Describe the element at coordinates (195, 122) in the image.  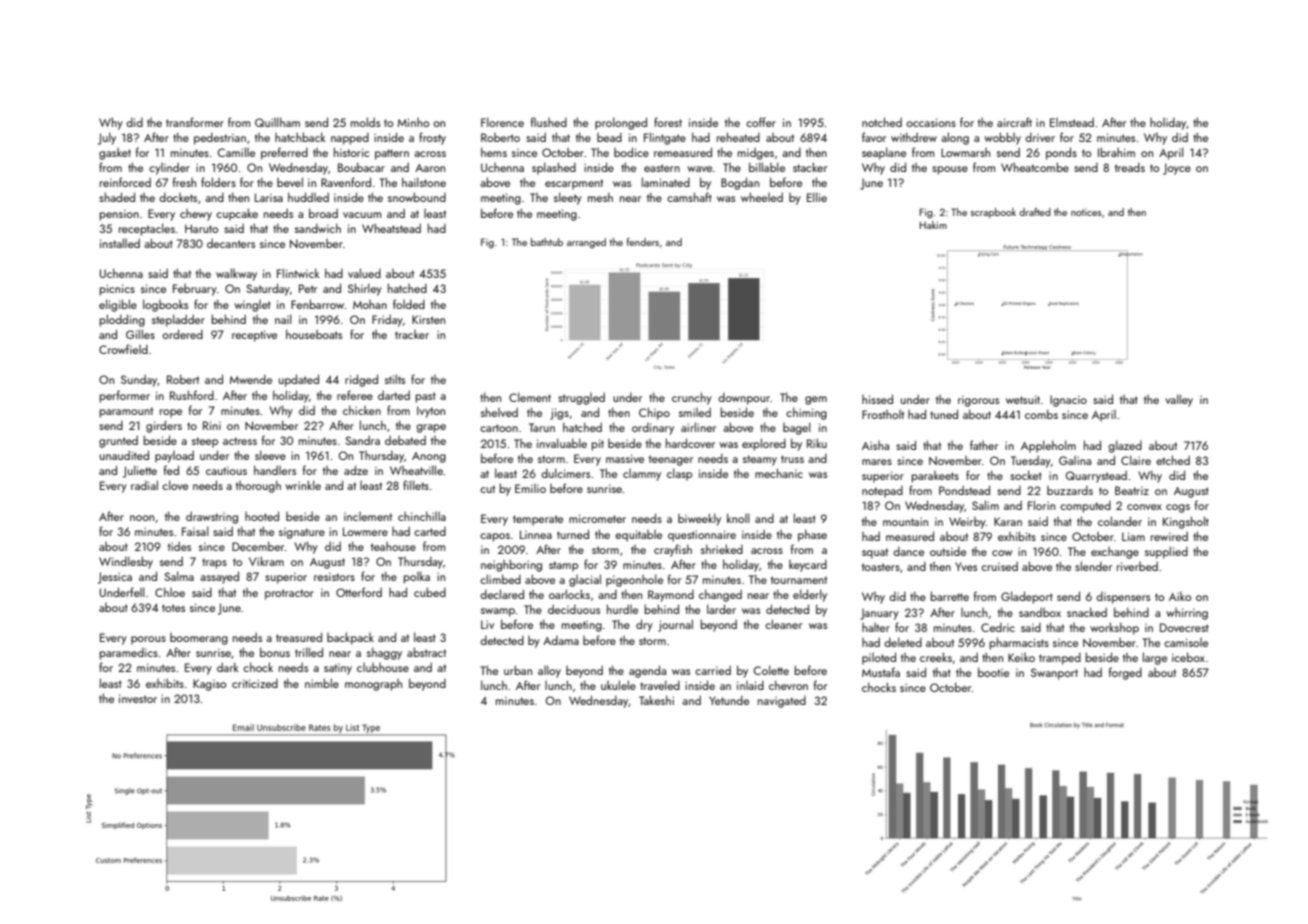
I see `transformer` at that location.
